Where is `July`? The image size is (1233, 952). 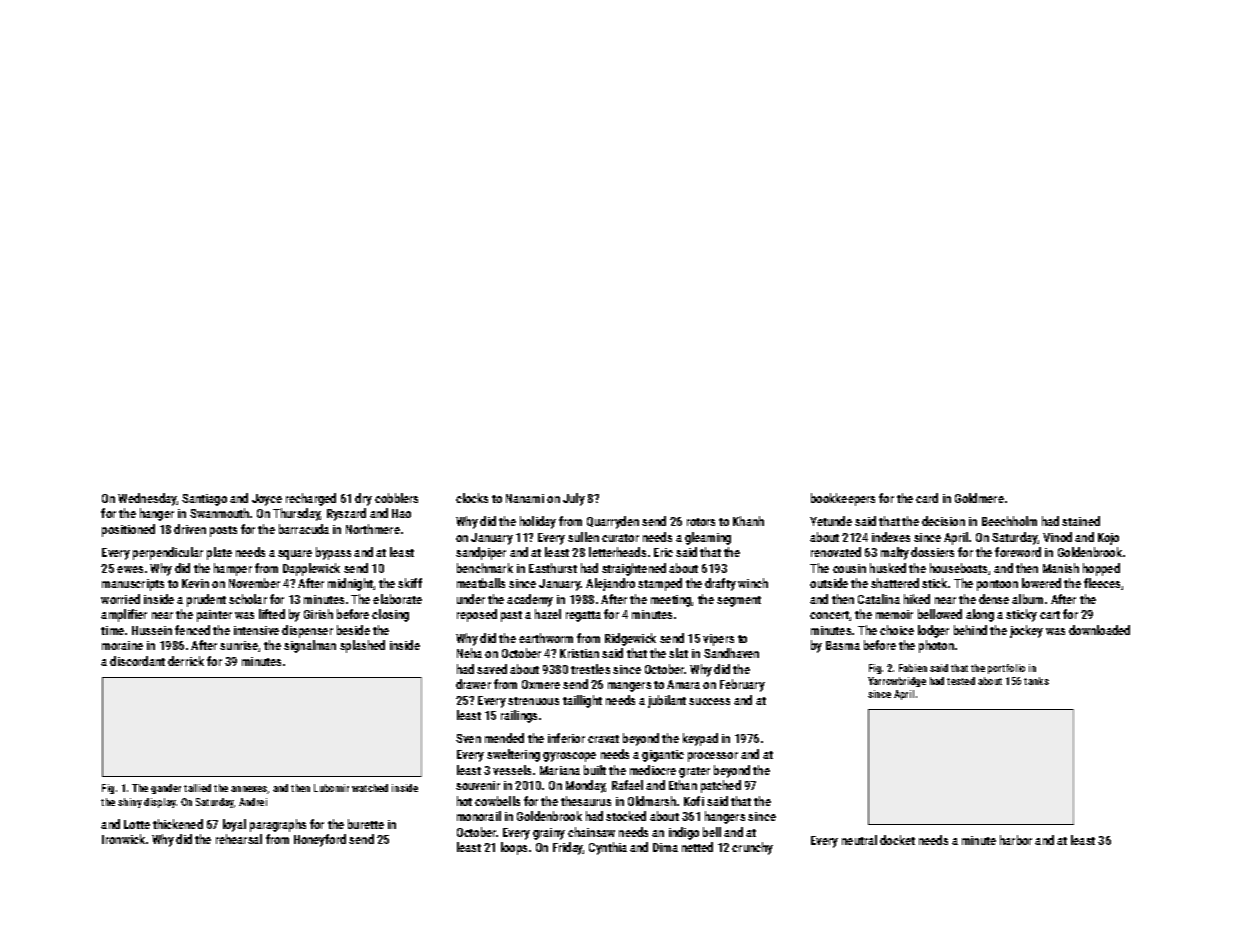
July is located at coordinates (574, 499).
